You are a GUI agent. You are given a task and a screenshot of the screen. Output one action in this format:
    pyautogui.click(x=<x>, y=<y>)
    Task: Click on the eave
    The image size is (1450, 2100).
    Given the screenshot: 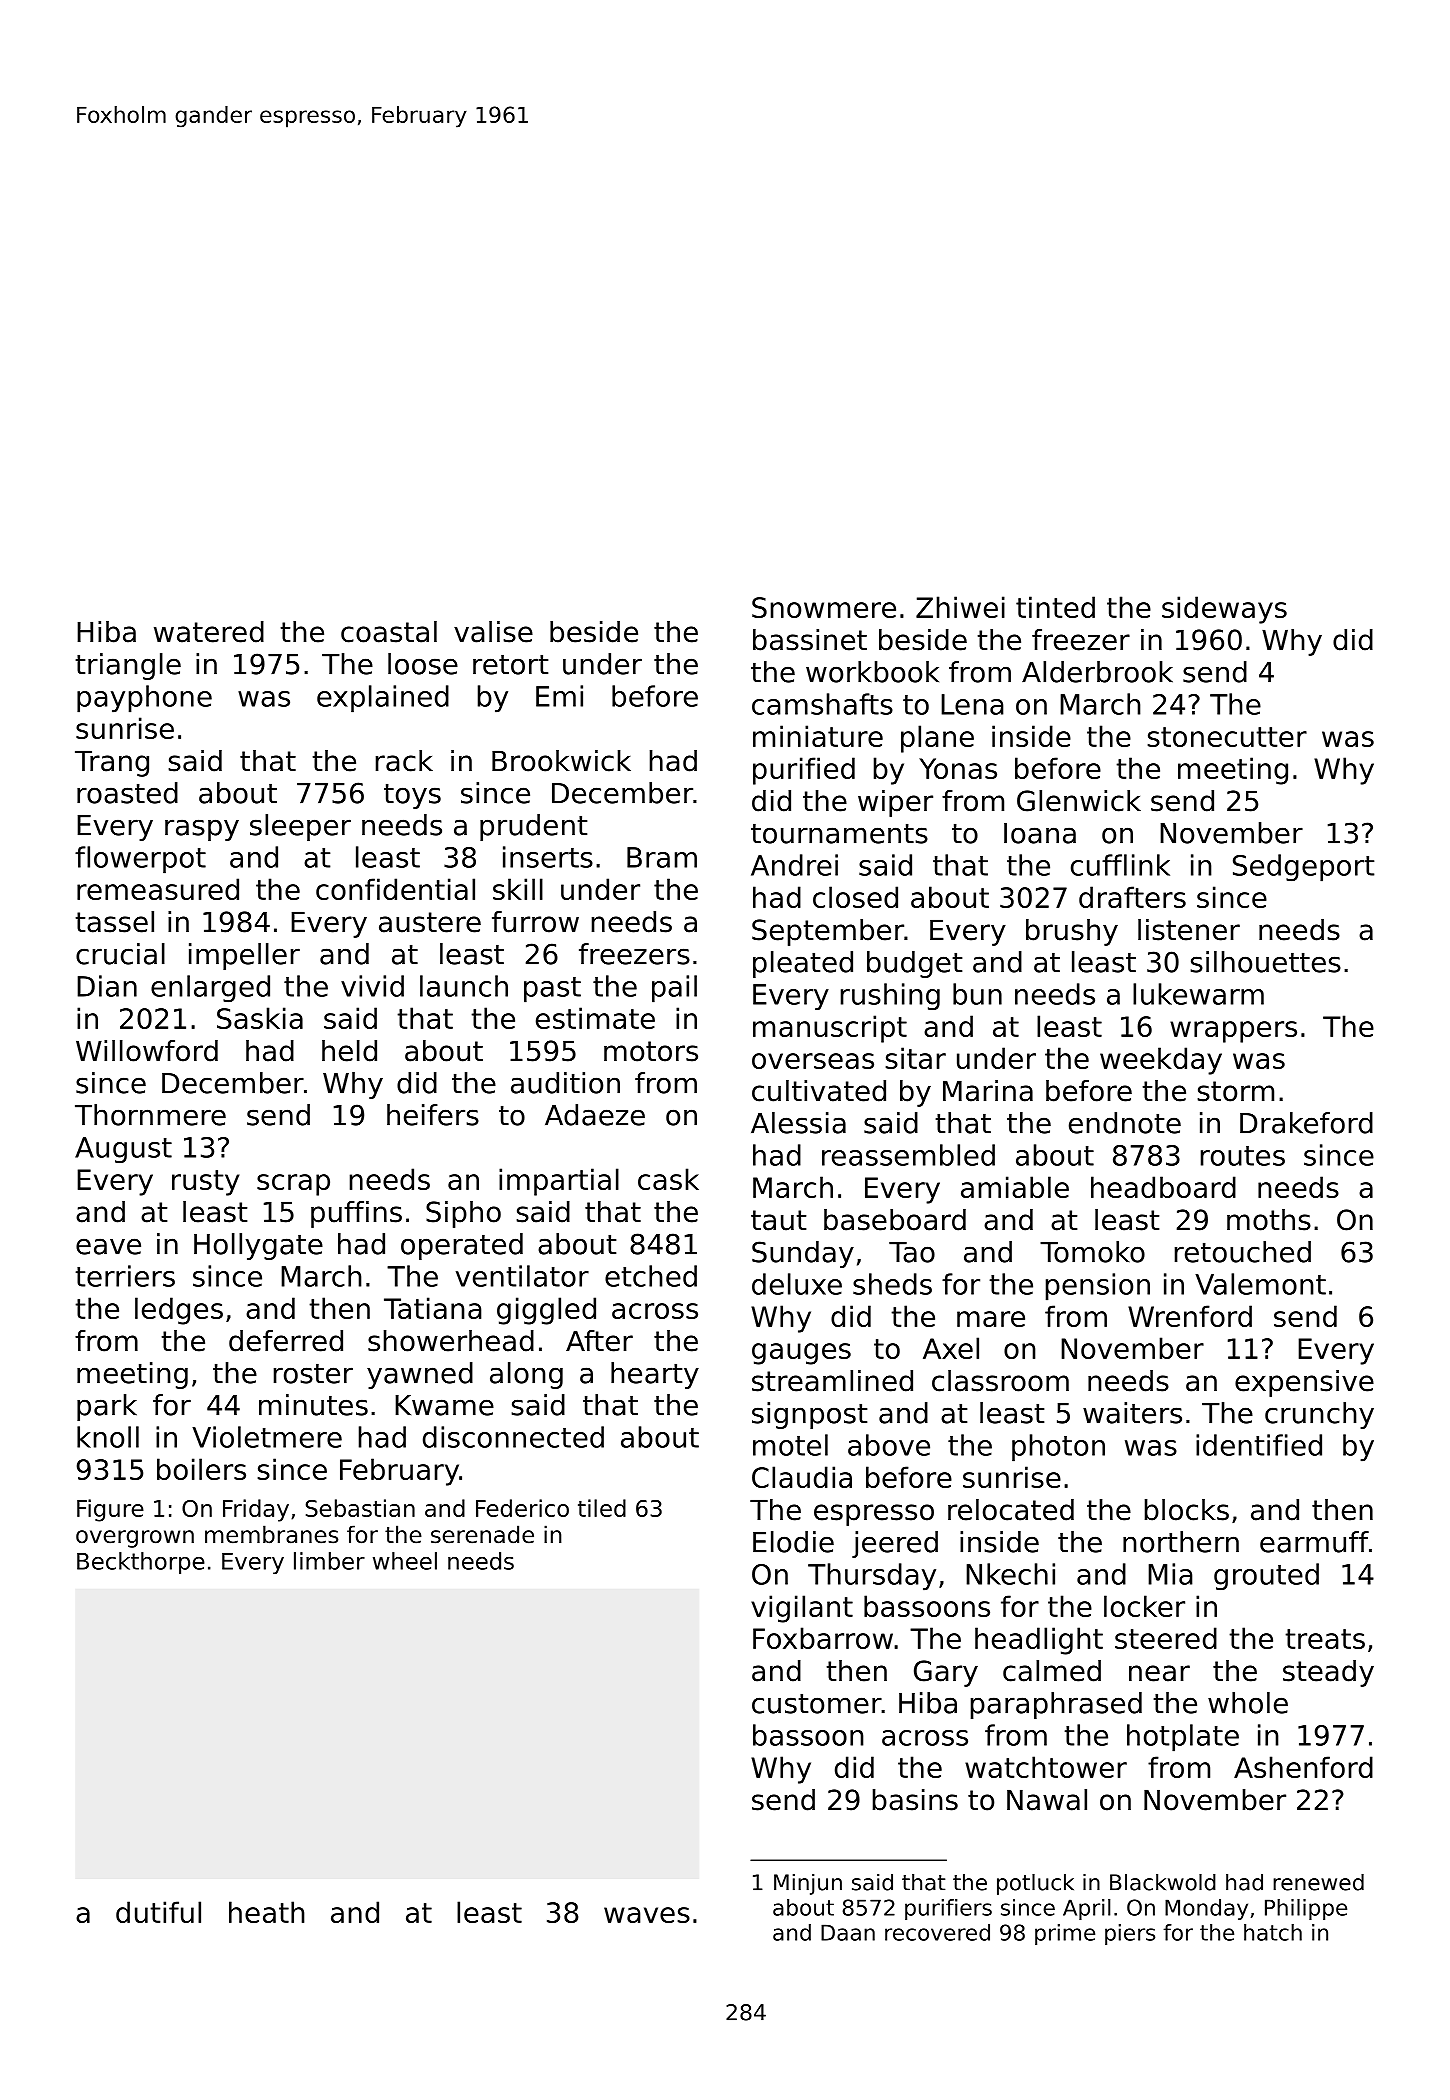 What is the action you would take?
    pyautogui.click(x=108, y=1246)
